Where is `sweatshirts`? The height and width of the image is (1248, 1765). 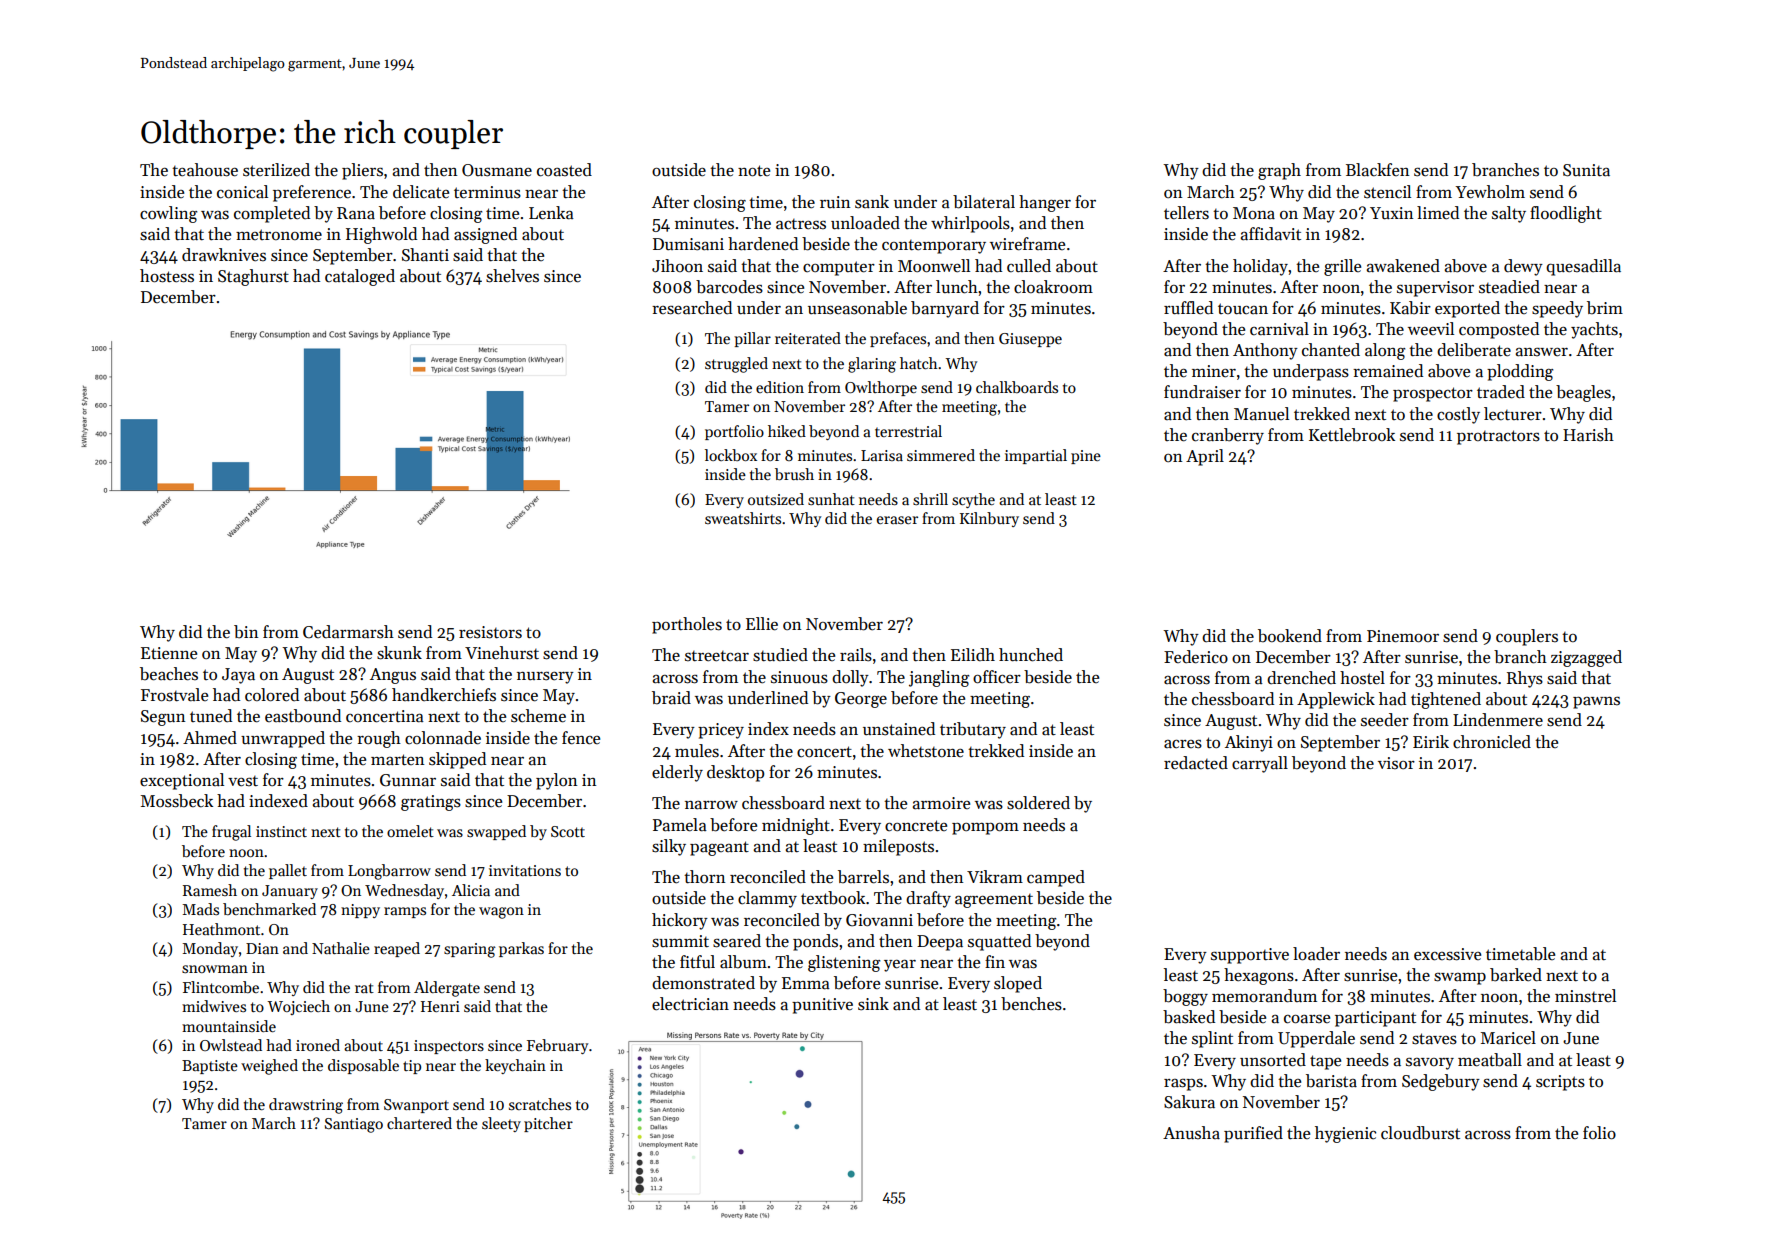
sweatshirts is located at coordinates (743, 518).
